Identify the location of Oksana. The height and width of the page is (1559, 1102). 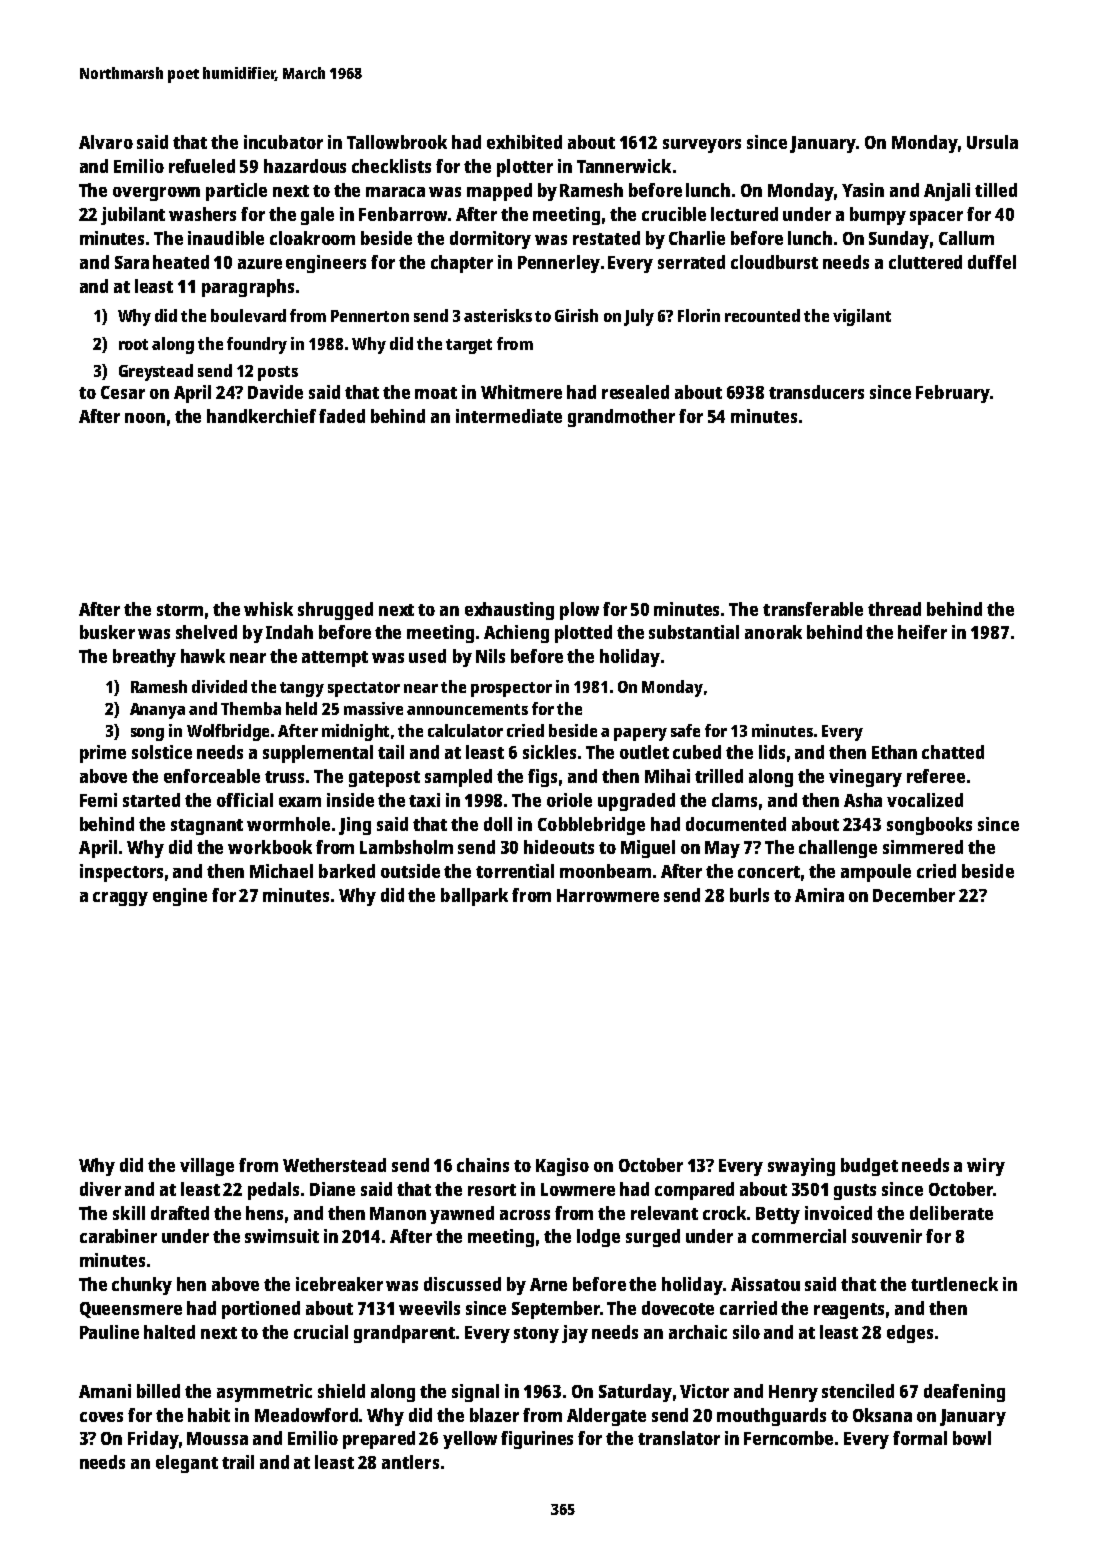
(882, 1415).
